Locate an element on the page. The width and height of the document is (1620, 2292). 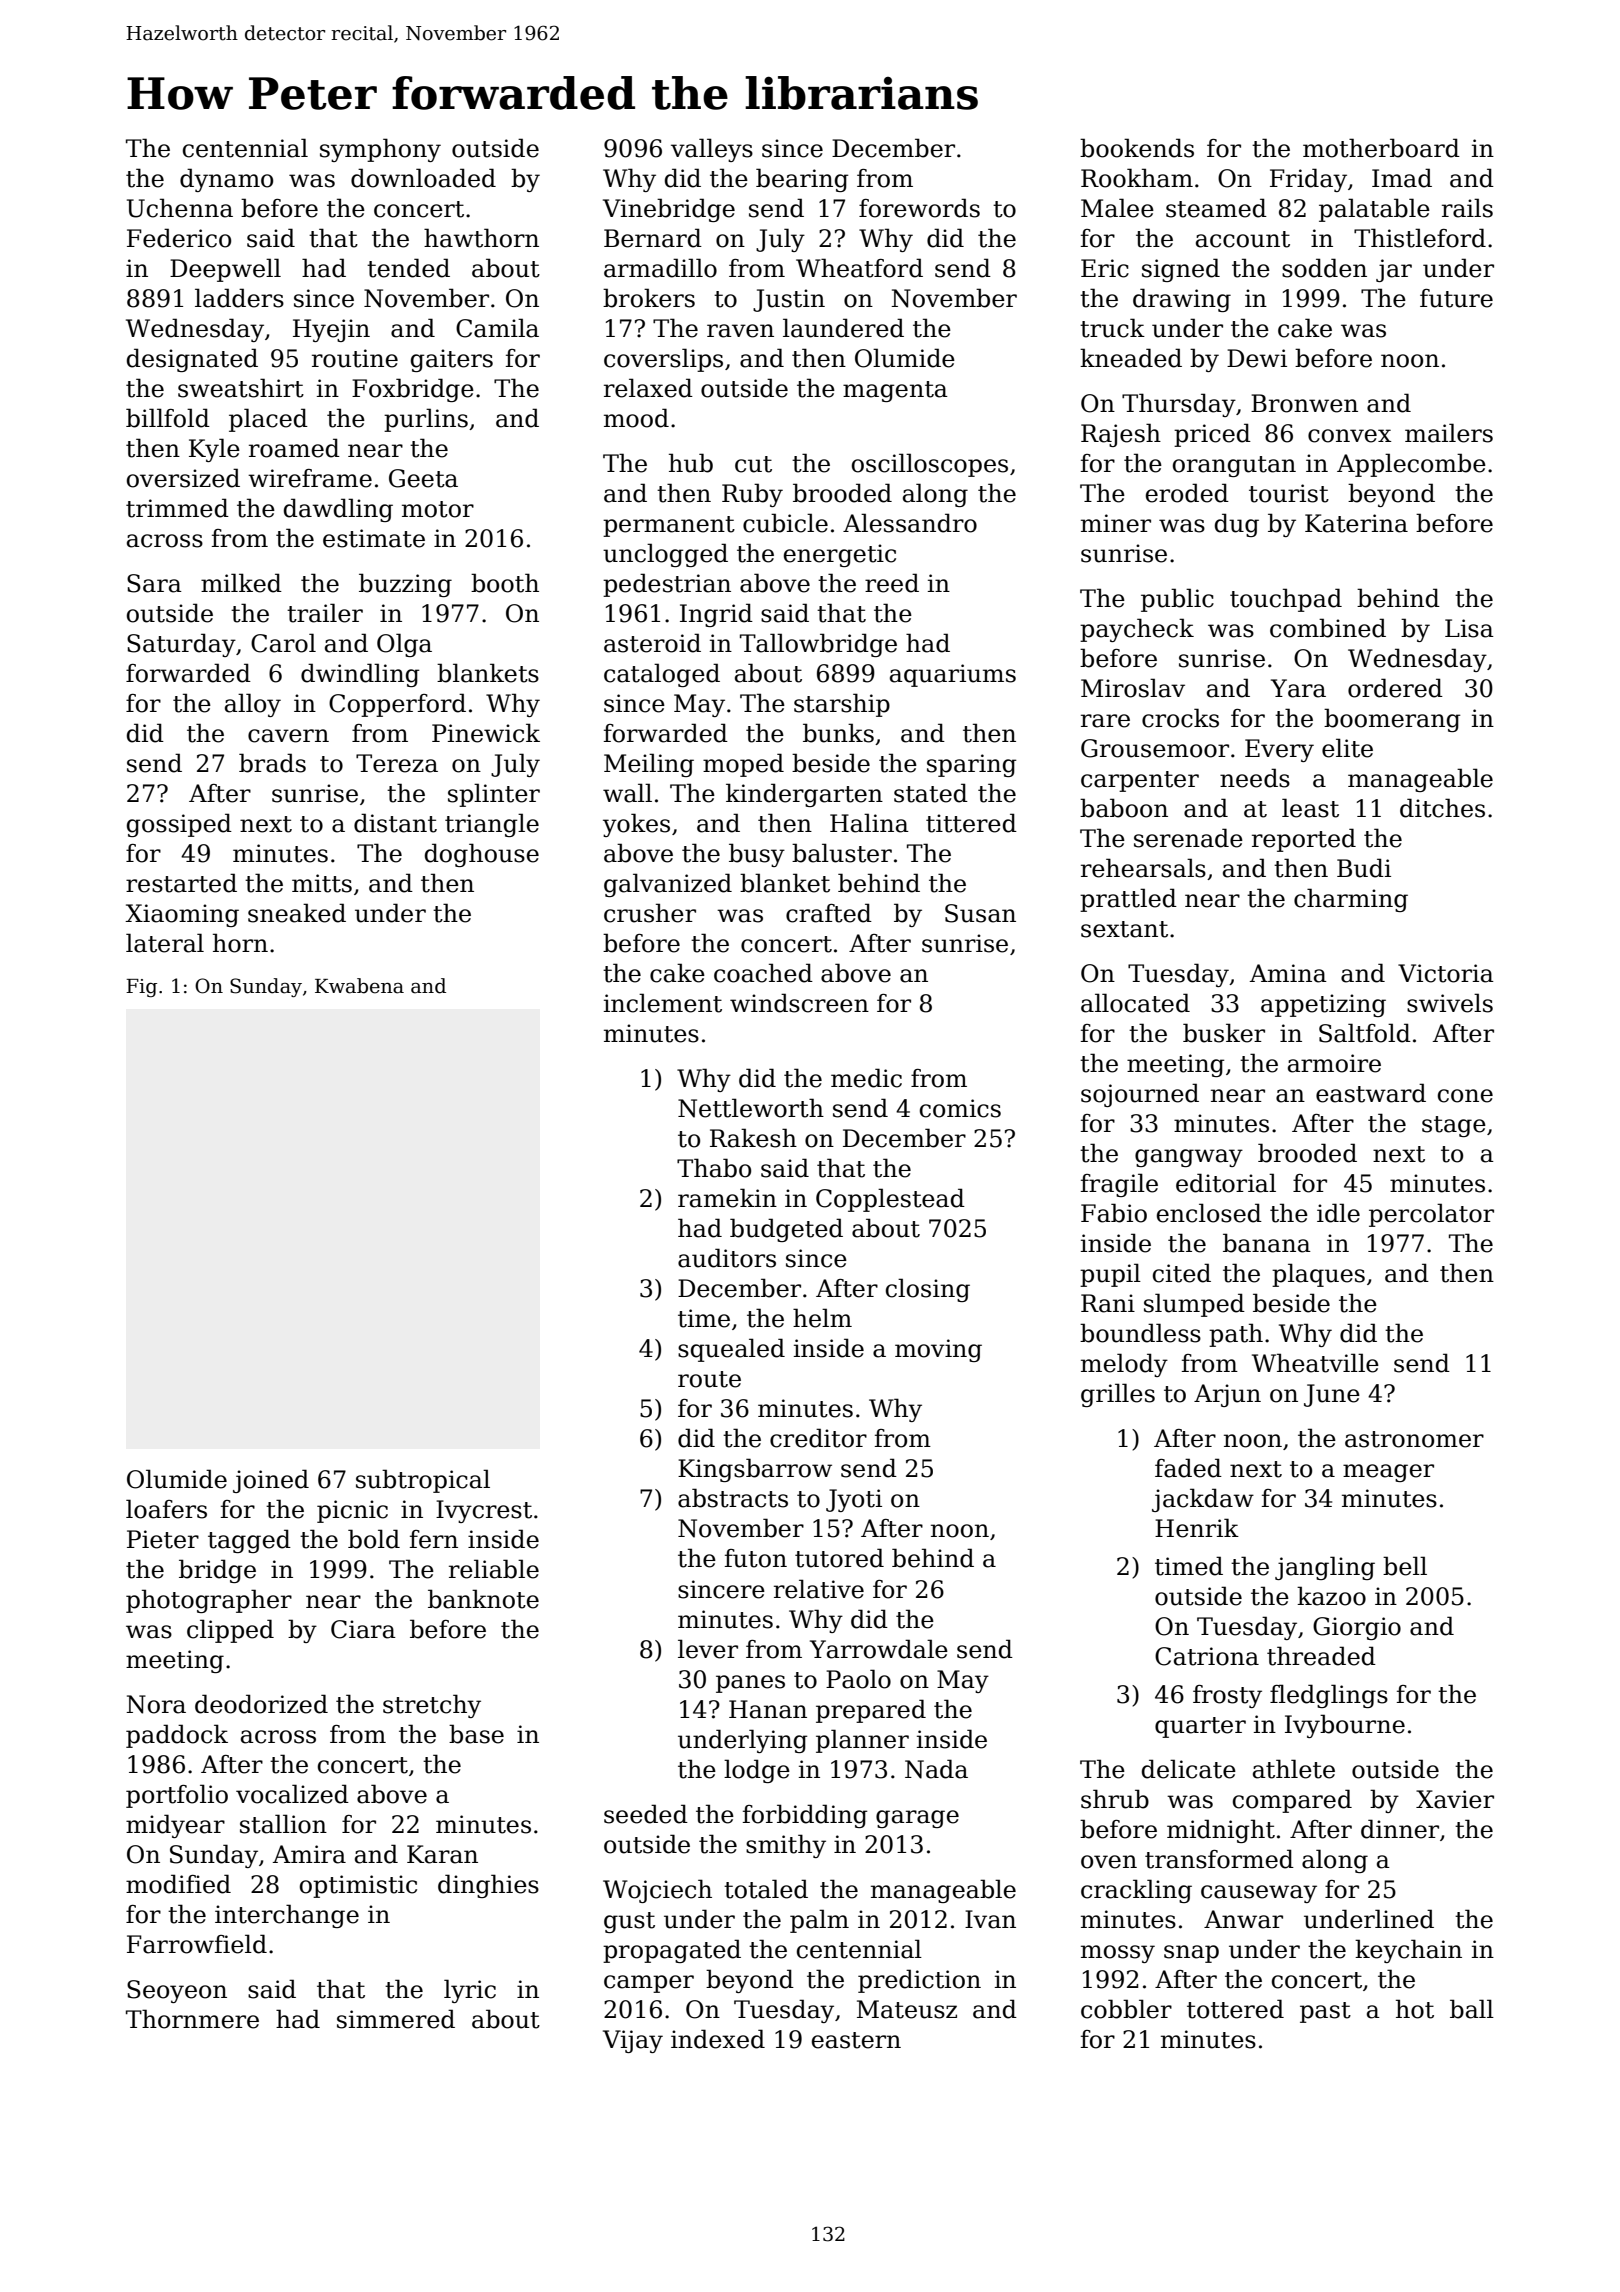
simmered is located at coordinates (396, 2019).
